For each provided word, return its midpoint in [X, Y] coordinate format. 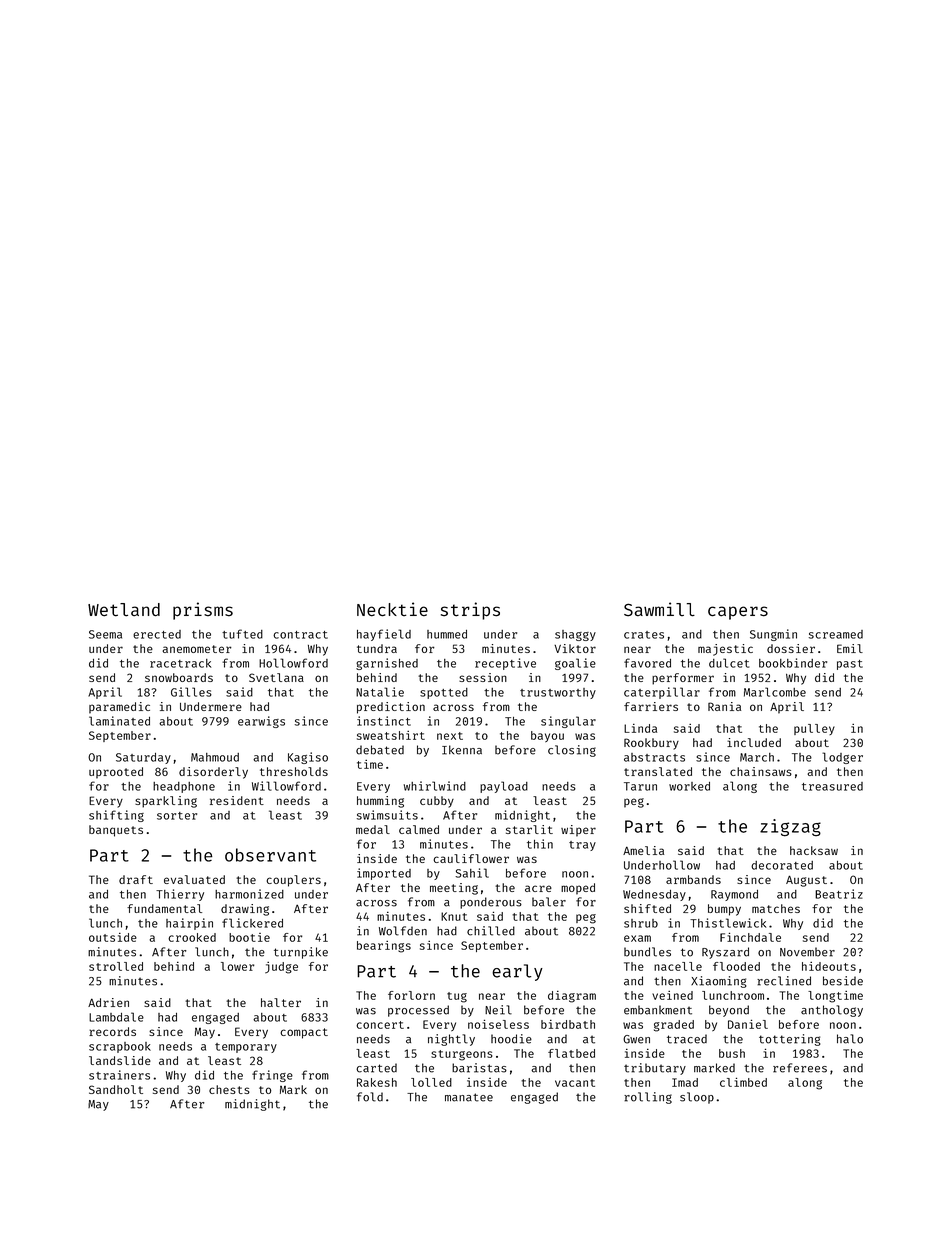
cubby [437, 802]
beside [843, 981]
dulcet [729, 663]
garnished [387, 664]
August [806, 881]
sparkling [166, 802]
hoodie [511, 1039]
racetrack [181, 663]
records [112, 1031]
